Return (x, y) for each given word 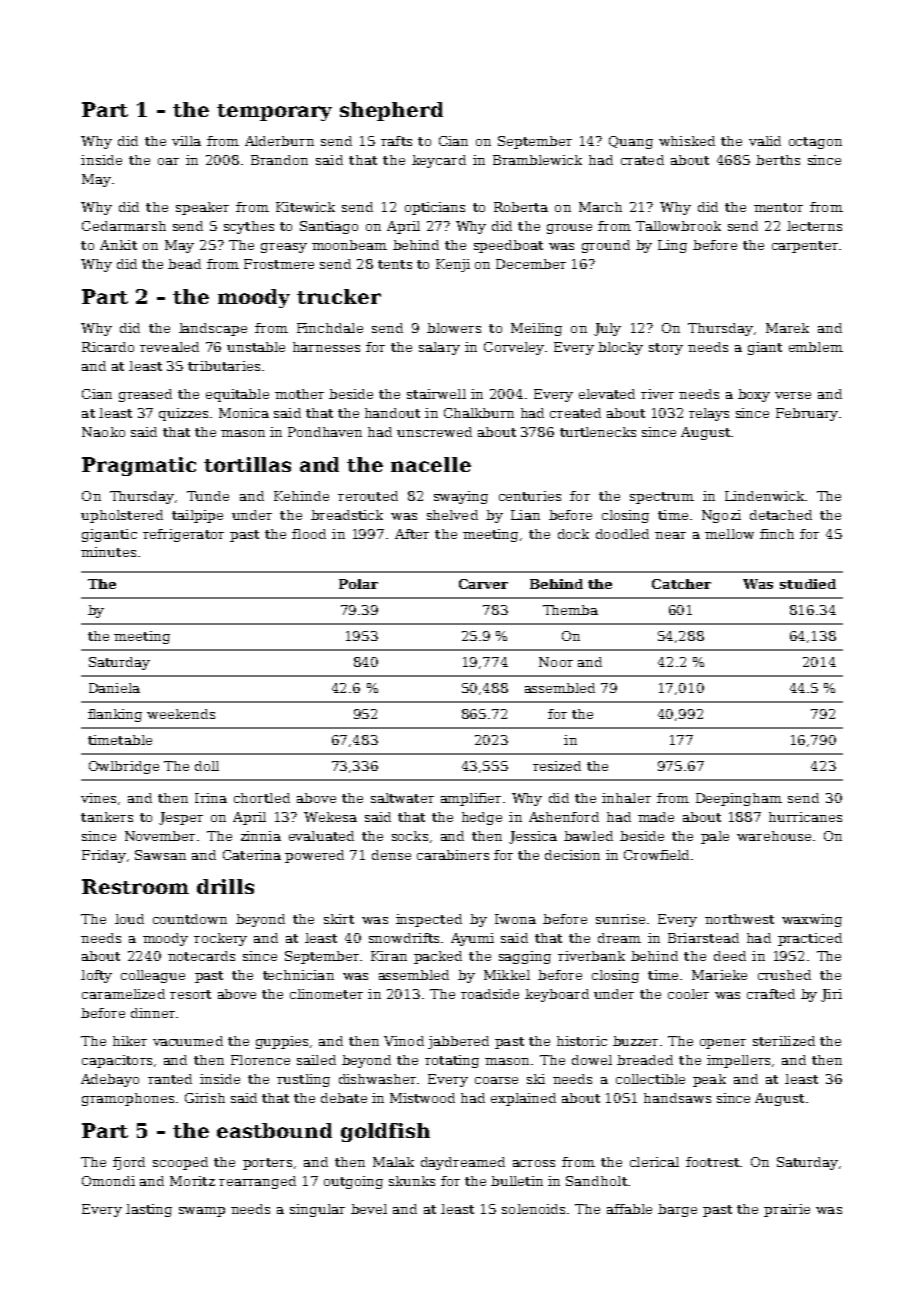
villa (186, 141)
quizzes (183, 414)
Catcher (681, 584)
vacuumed (188, 1041)
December (531, 264)
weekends (181, 714)
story (666, 349)
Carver (483, 584)
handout (392, 413)
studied (808, 584)
